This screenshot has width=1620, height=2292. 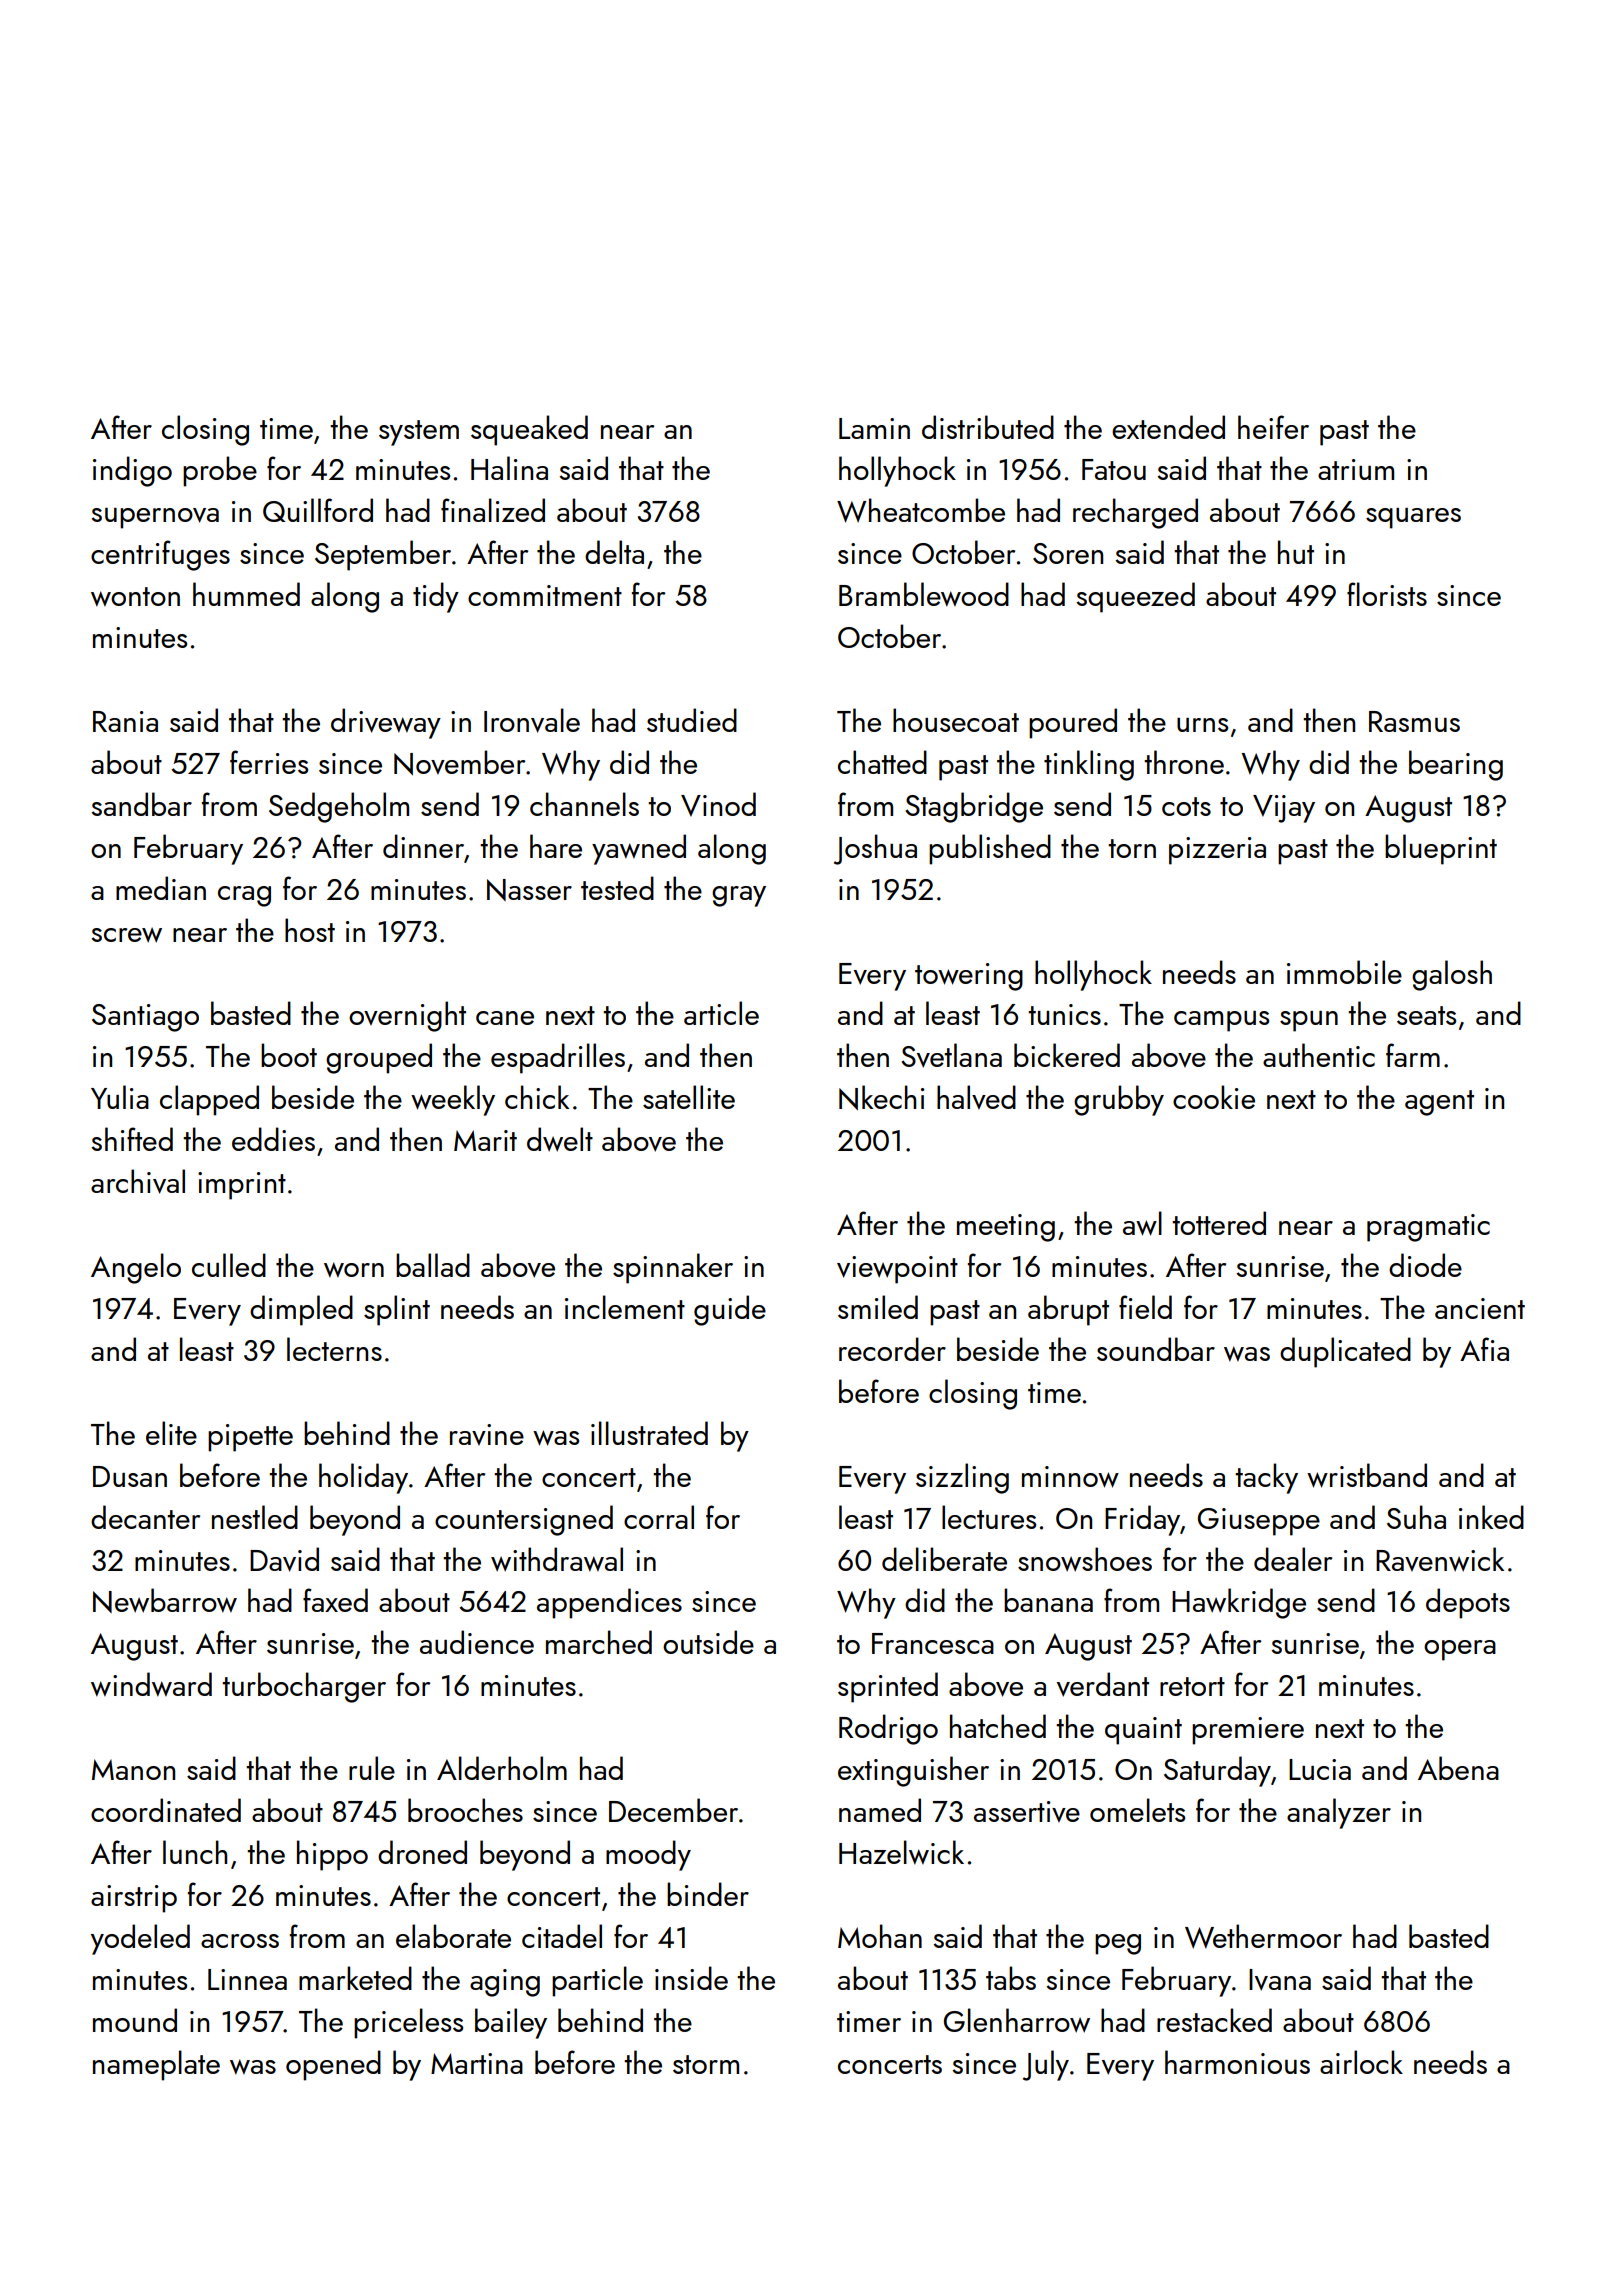 I want to click on squeaked, so click(x=529, y=430).
